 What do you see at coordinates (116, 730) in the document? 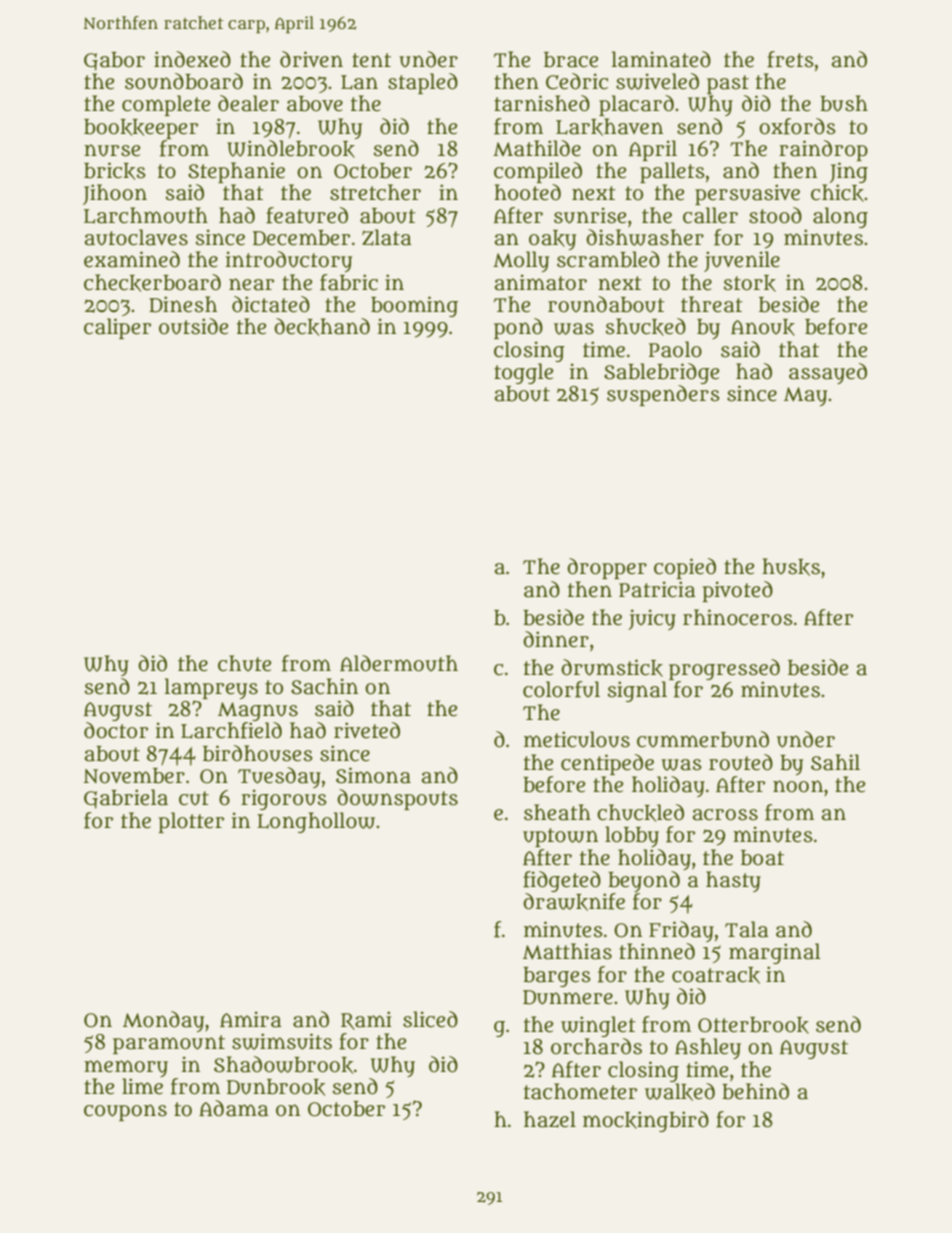
I see `doctor` at bounding box center [116, 730].
